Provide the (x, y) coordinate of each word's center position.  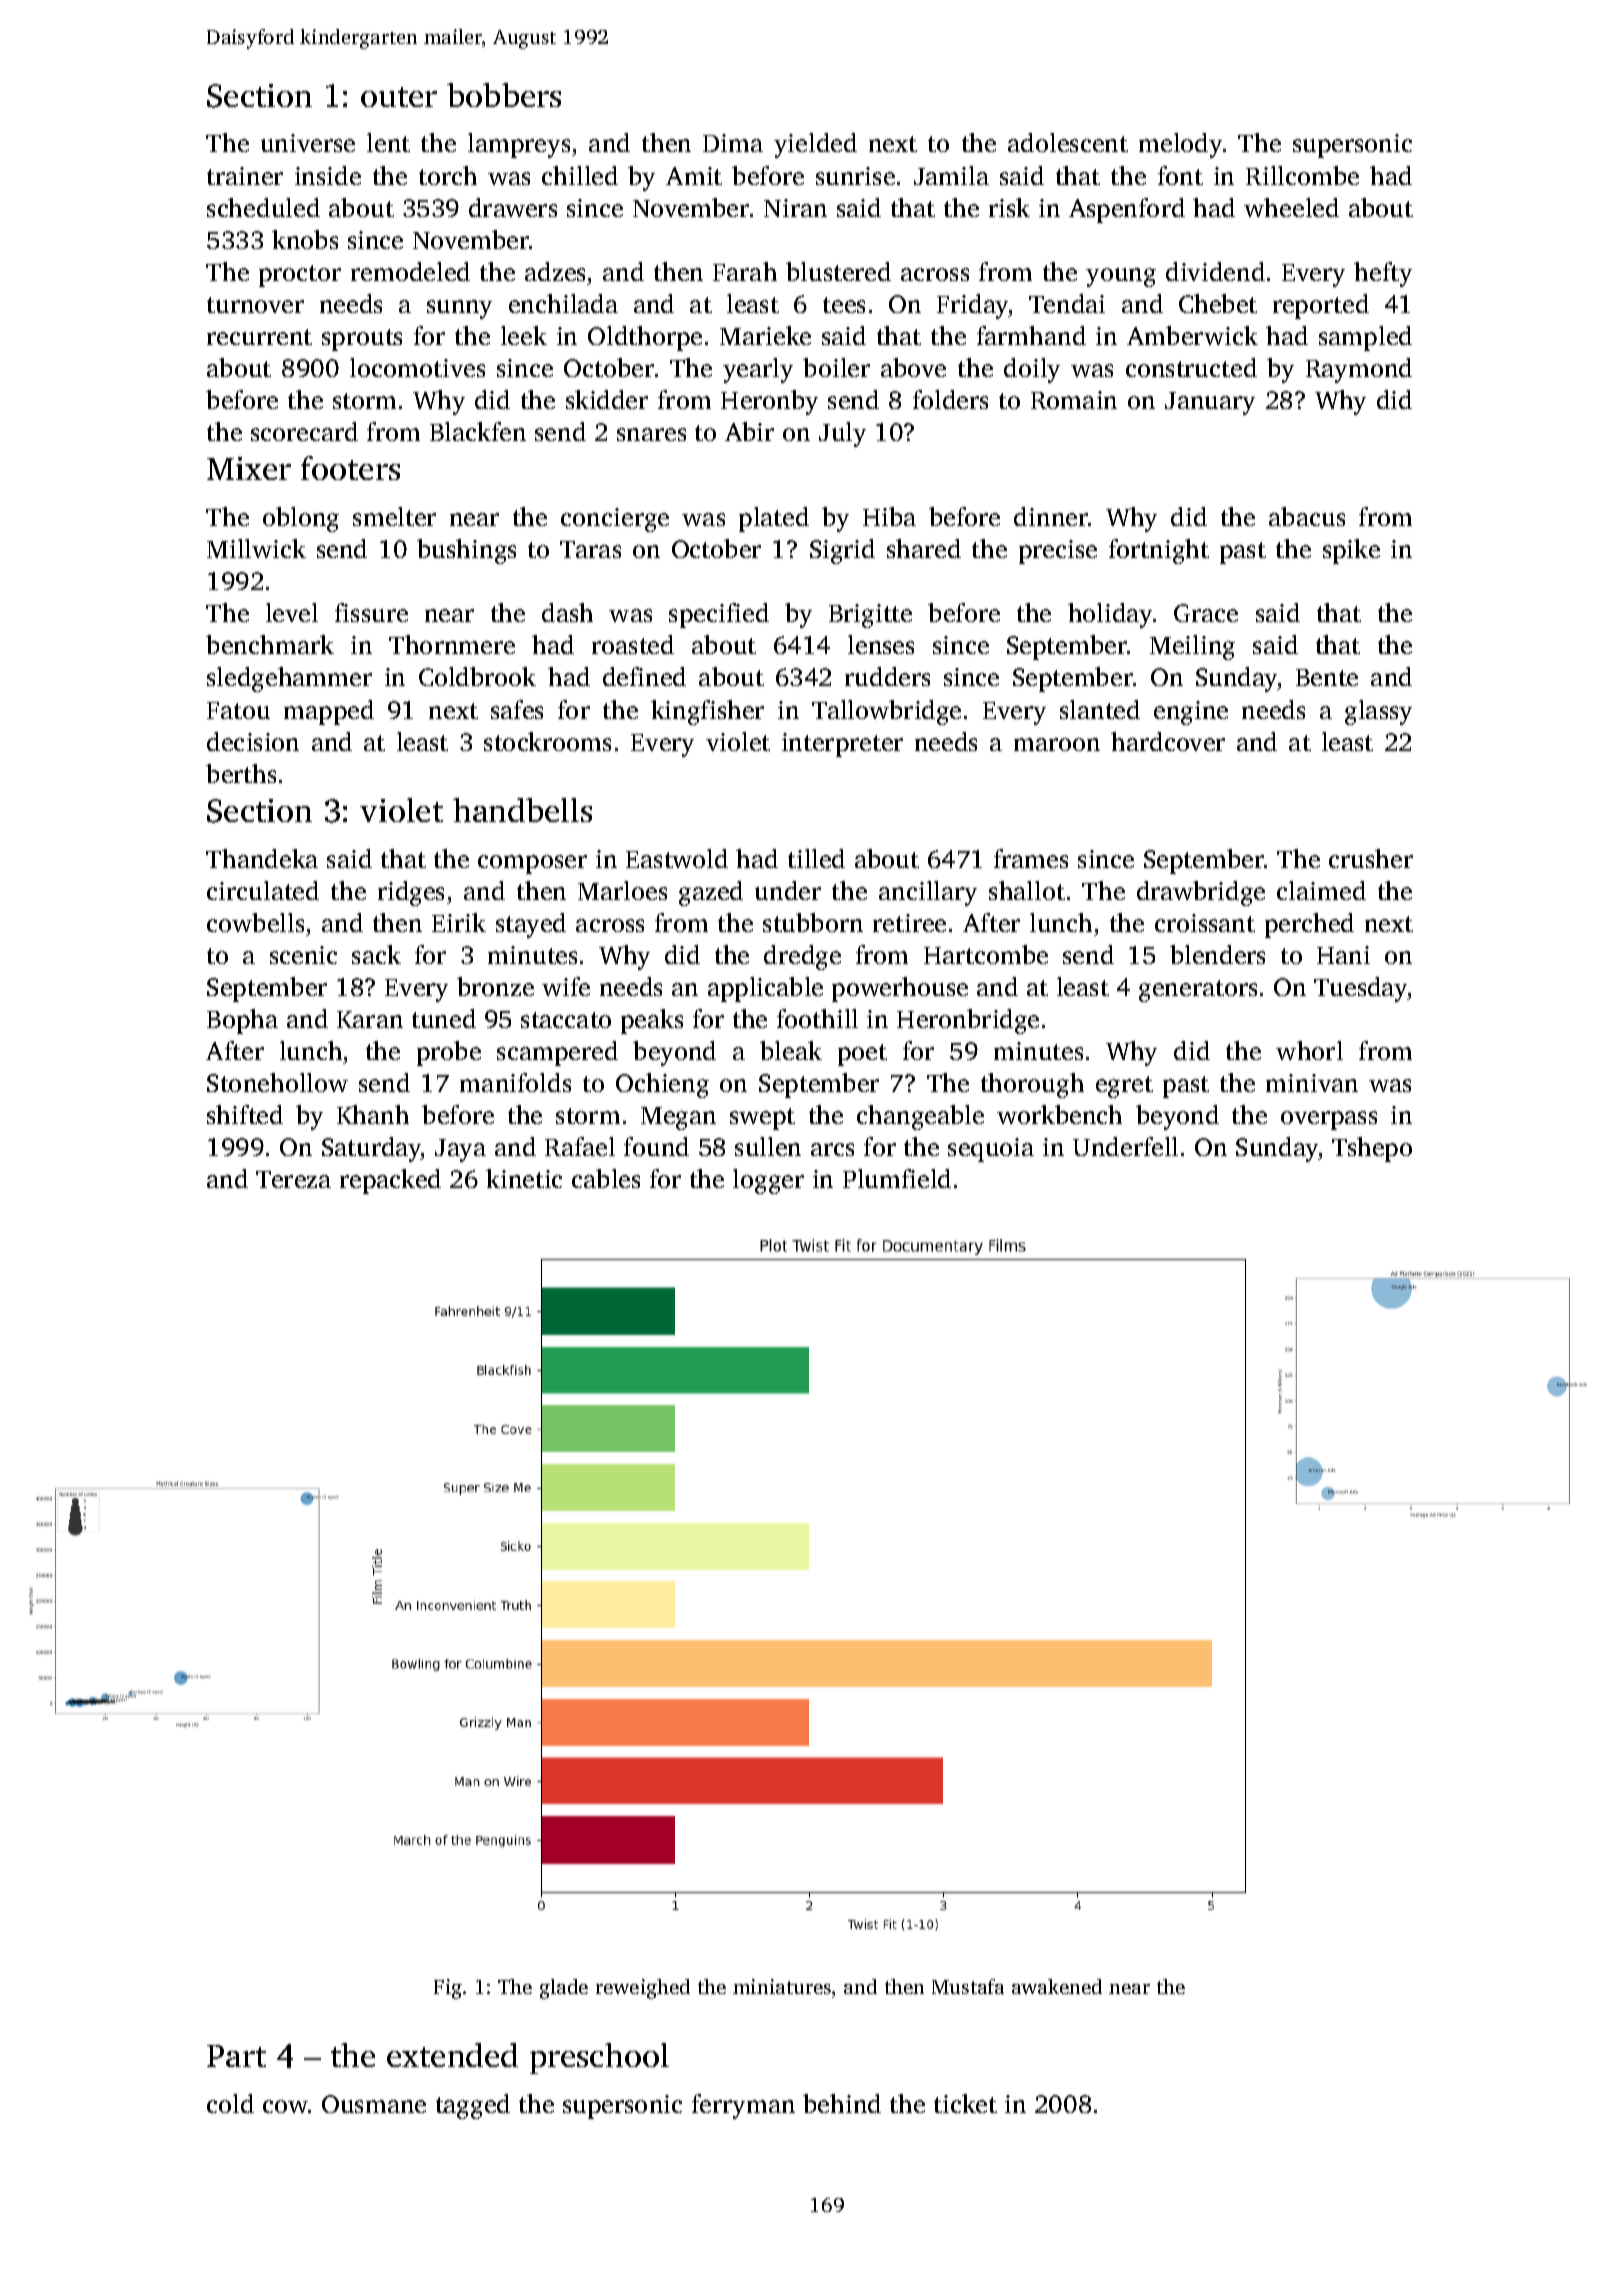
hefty (1383, 274)
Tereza (293, 1179)
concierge (615, 520)
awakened (1057, 1986)
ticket (965, 2103)
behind (842, 2103)
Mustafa (968, 1986)
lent (388, 142)
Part (236, 2056)
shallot (1027, 890)
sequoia (991, 1150)
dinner (1051, 516)
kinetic (524, 1178)
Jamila (951, 175)
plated (774, 519)
